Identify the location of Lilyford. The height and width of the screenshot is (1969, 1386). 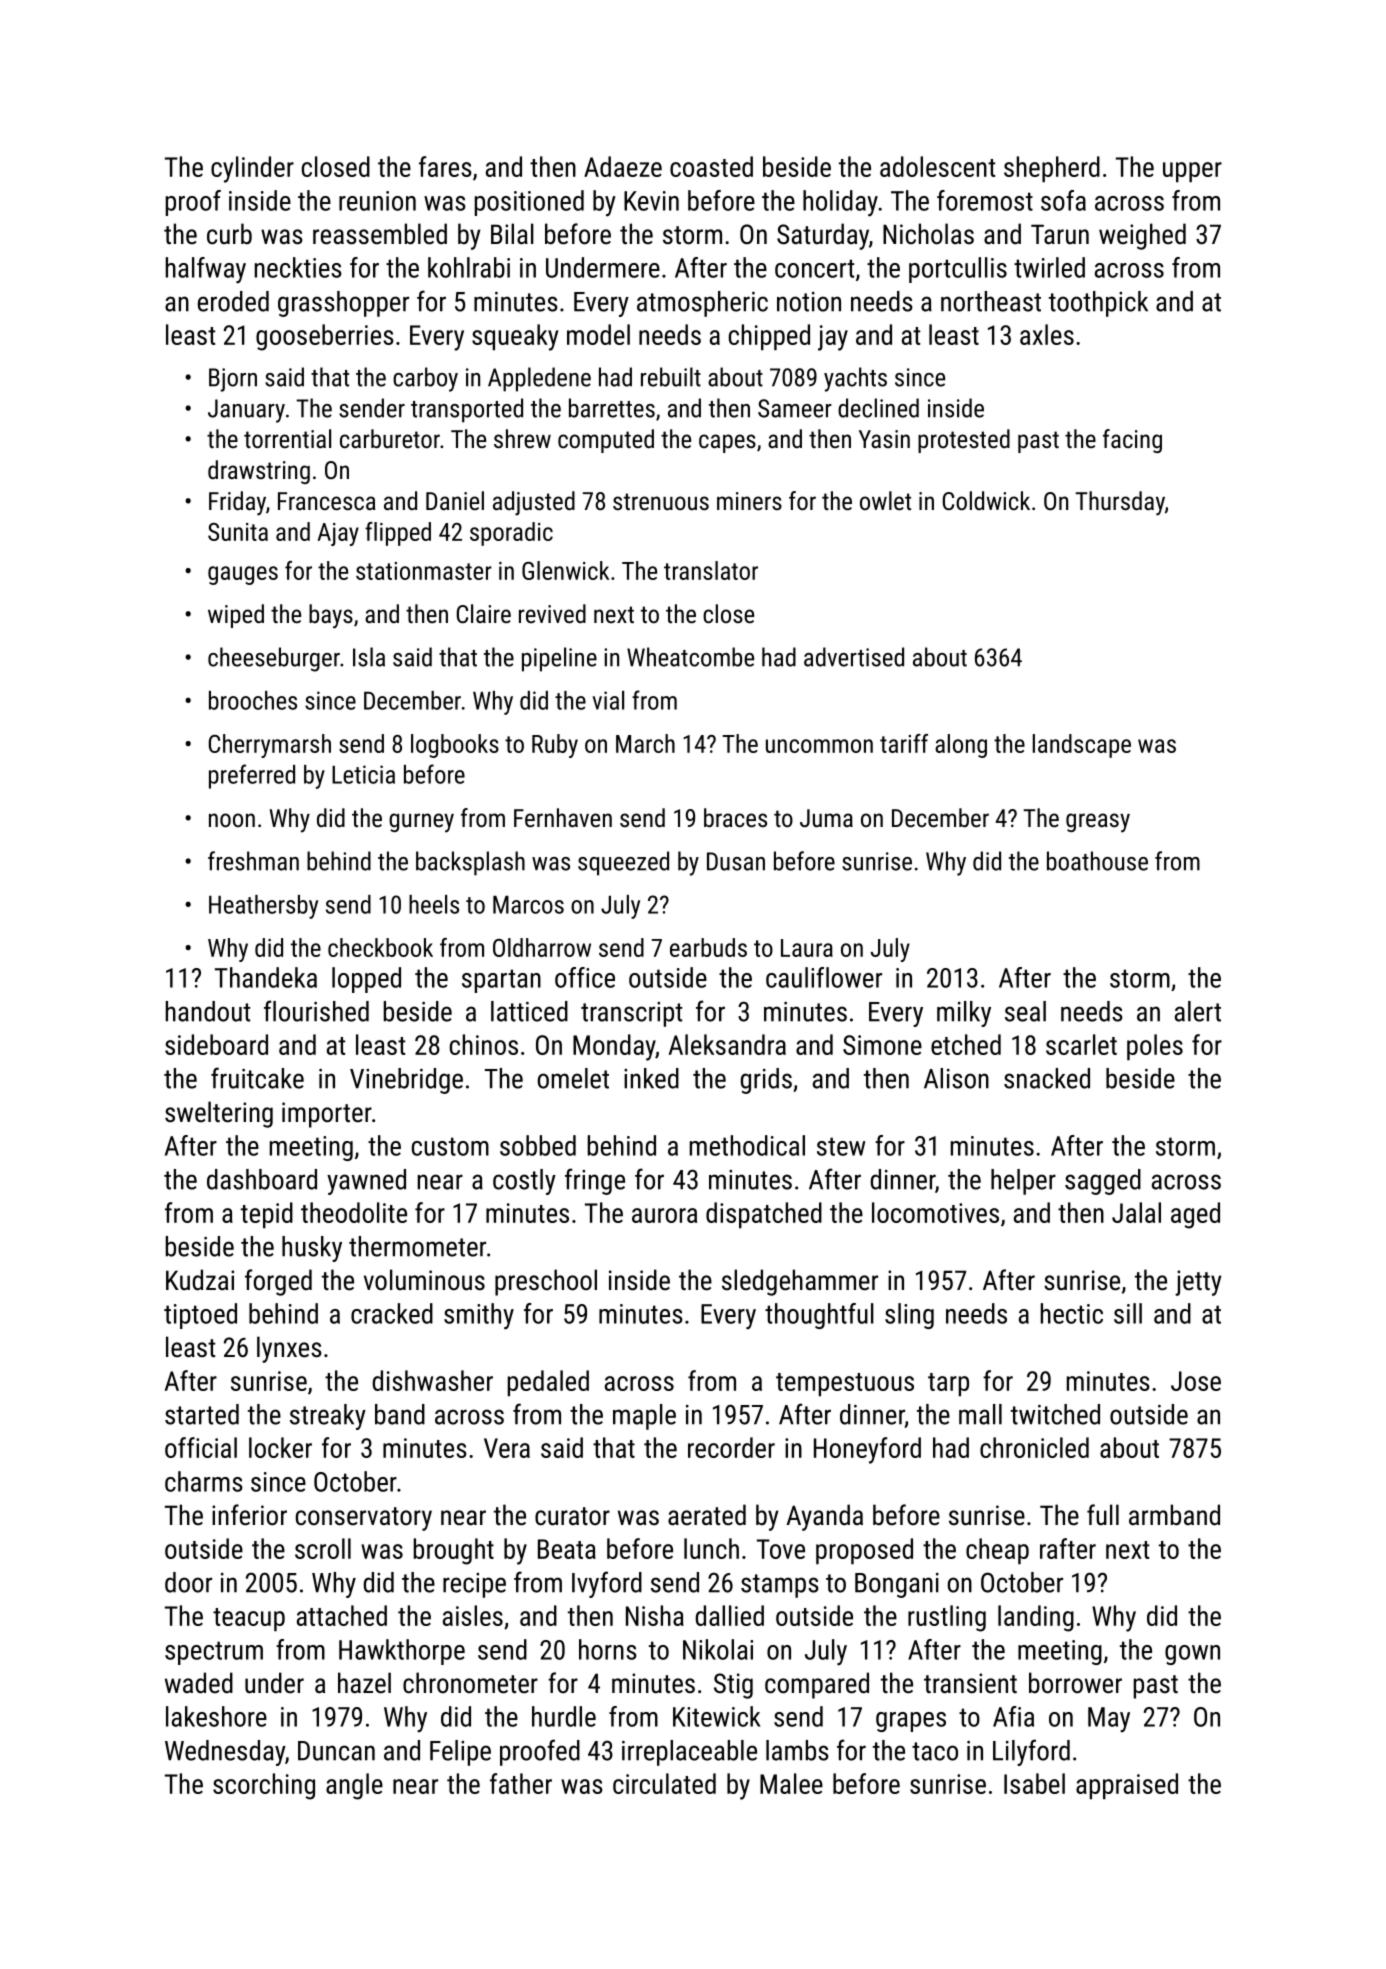
(1031, 1752).
